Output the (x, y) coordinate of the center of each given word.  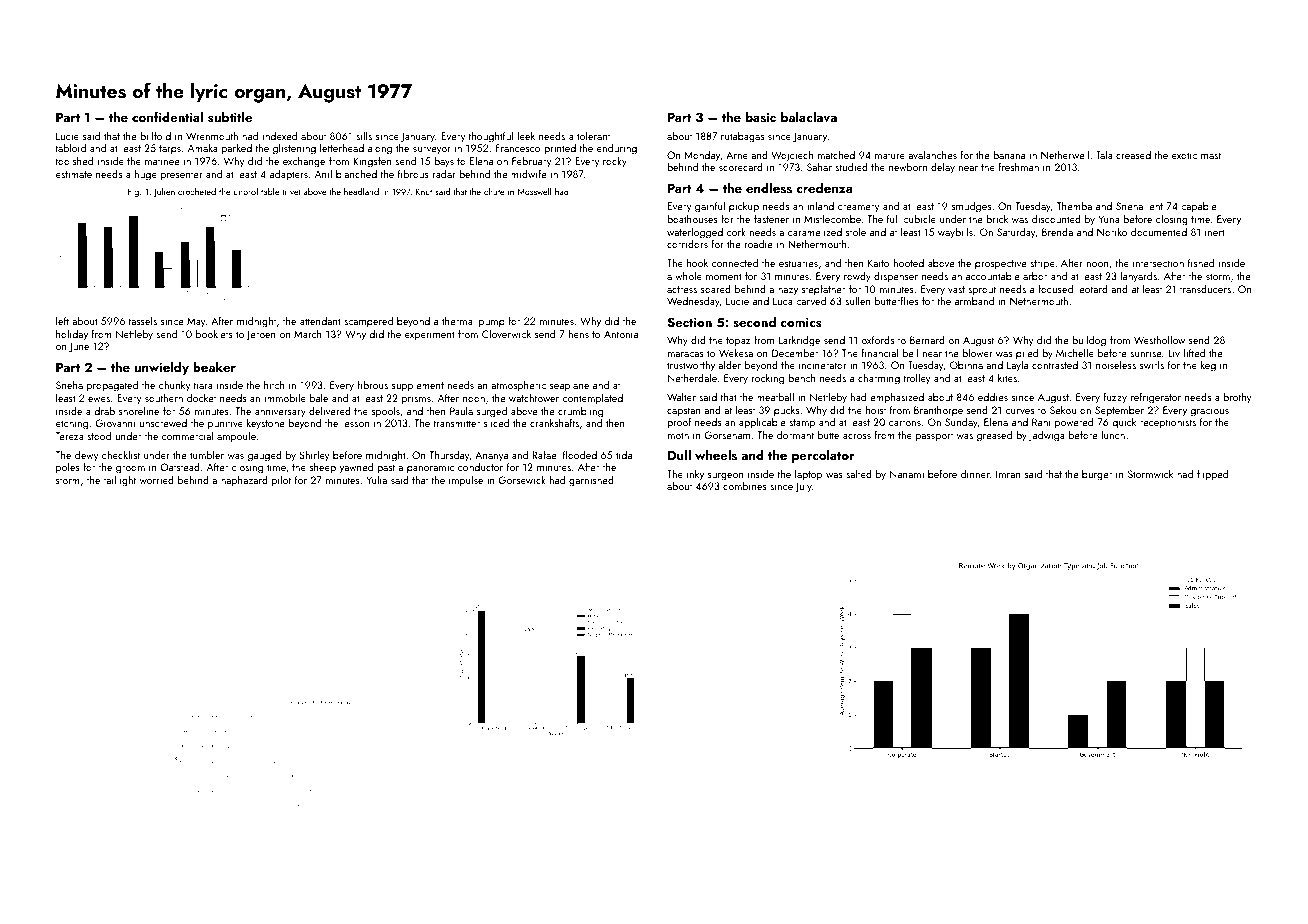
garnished (591, 481)
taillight (120, 481)
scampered (368, 321)
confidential (167, 116)
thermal (458, 321)
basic (761, 116)
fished (1201, 262)
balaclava (809, 117)
